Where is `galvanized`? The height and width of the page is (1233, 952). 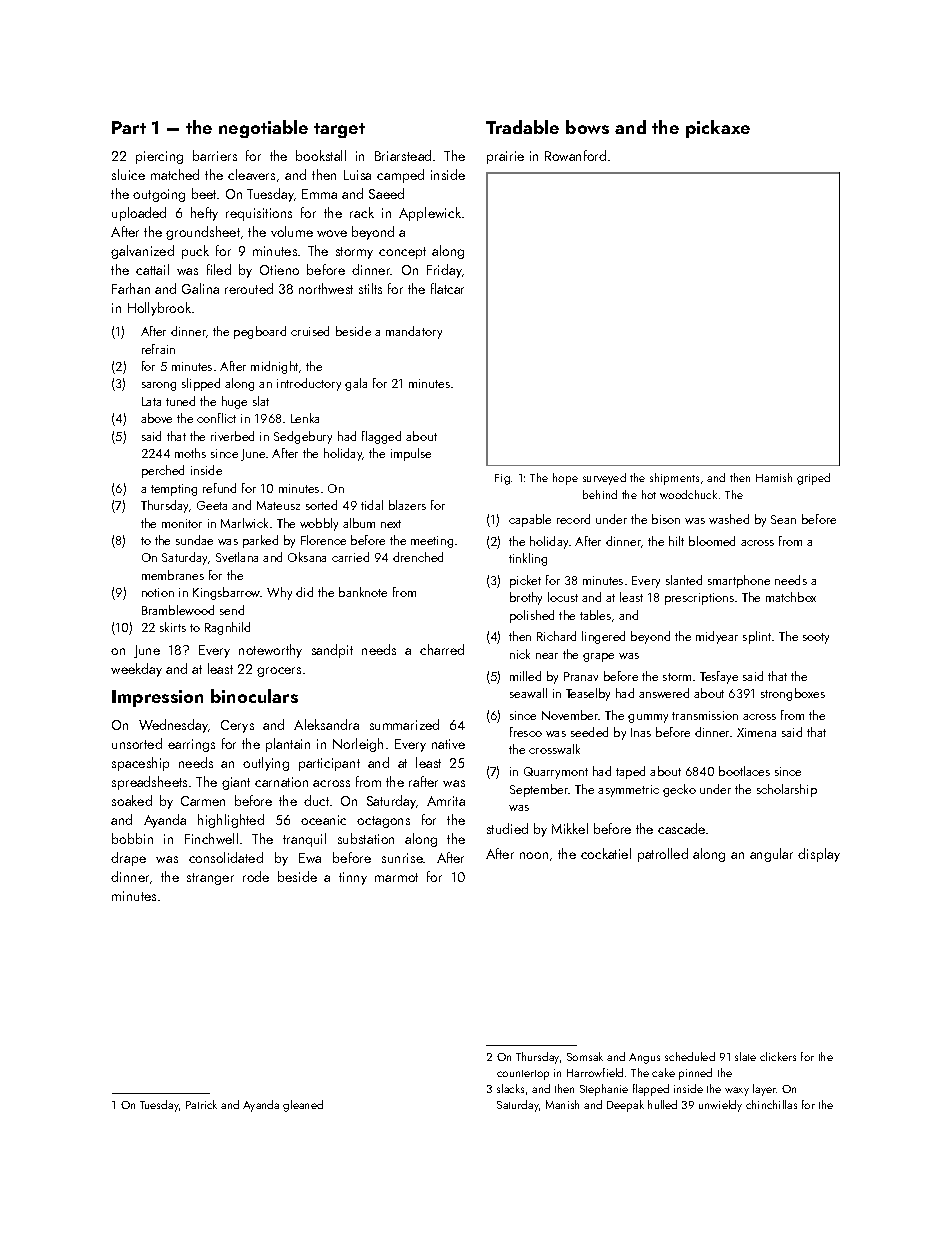
galvanized is located at coordinates (142, 252).
